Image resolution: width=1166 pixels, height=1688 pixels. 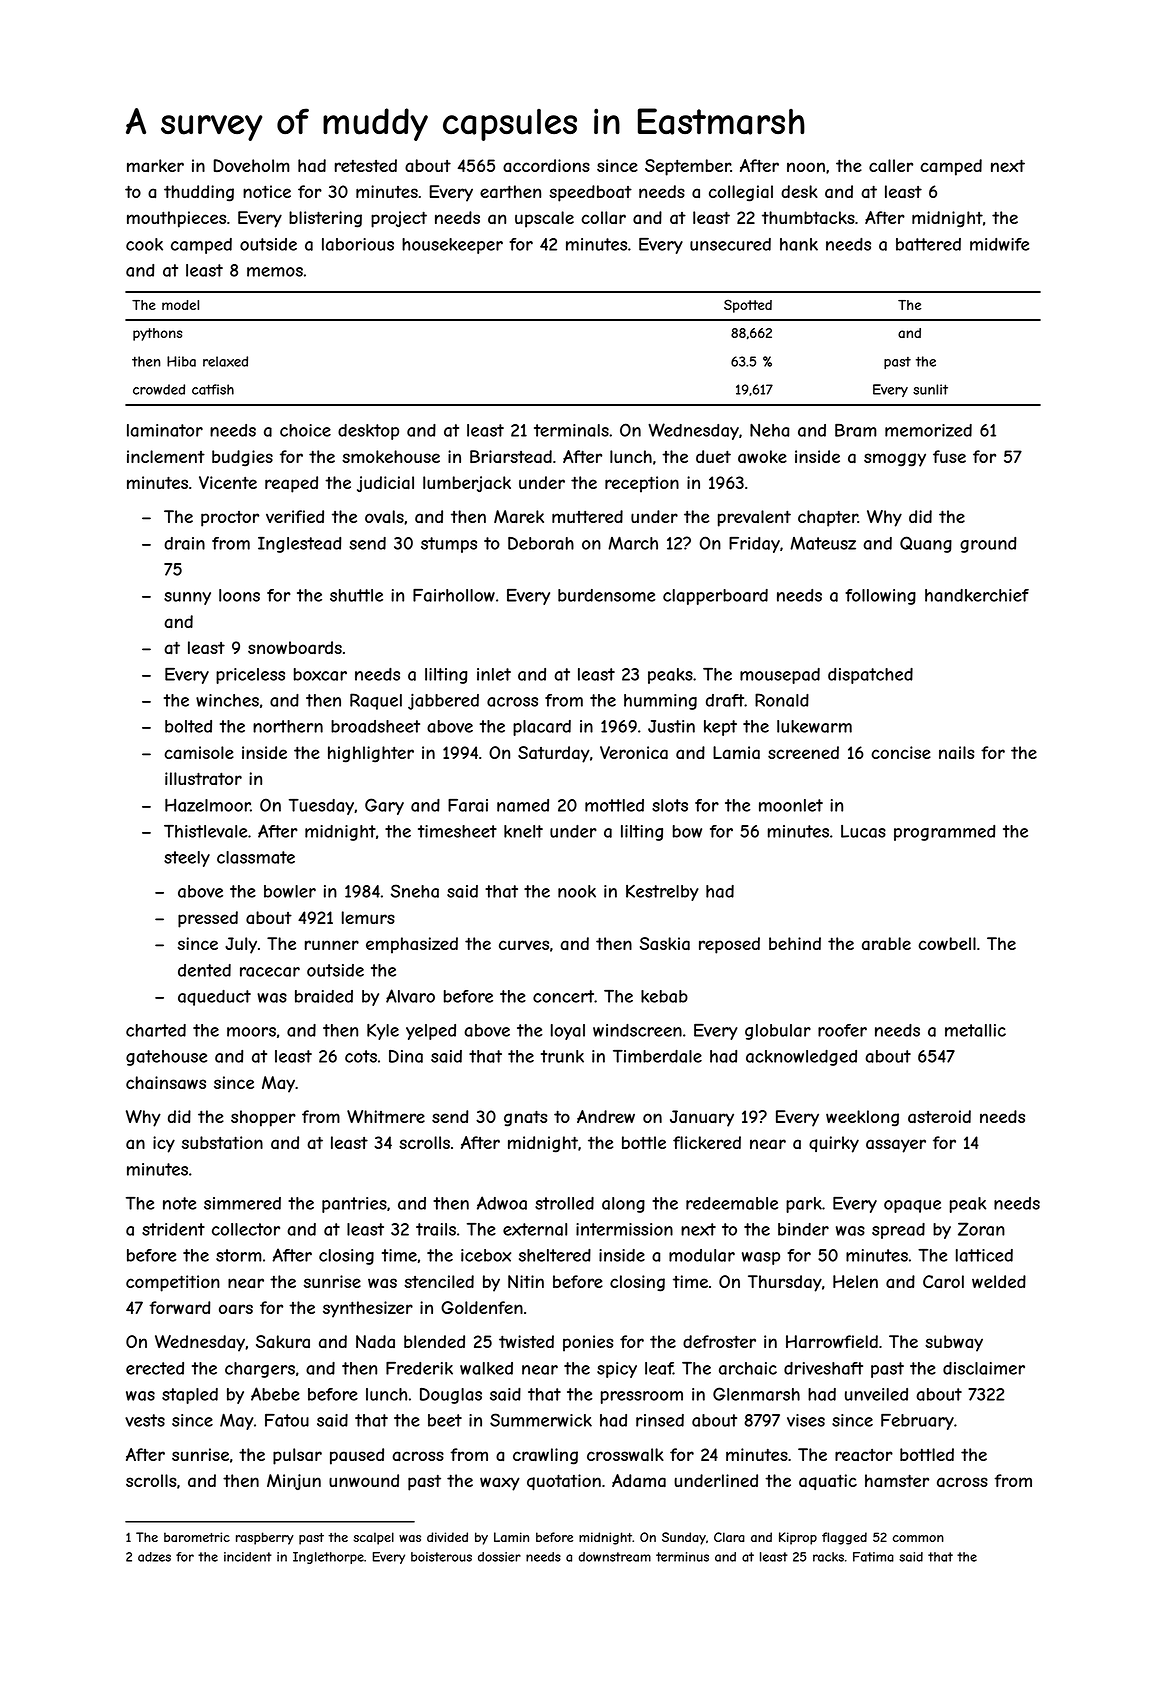 What do you see at coordinates (939, 1116) in the screenshot?
I see `asteroid` at bounding box center [939, 1116].
